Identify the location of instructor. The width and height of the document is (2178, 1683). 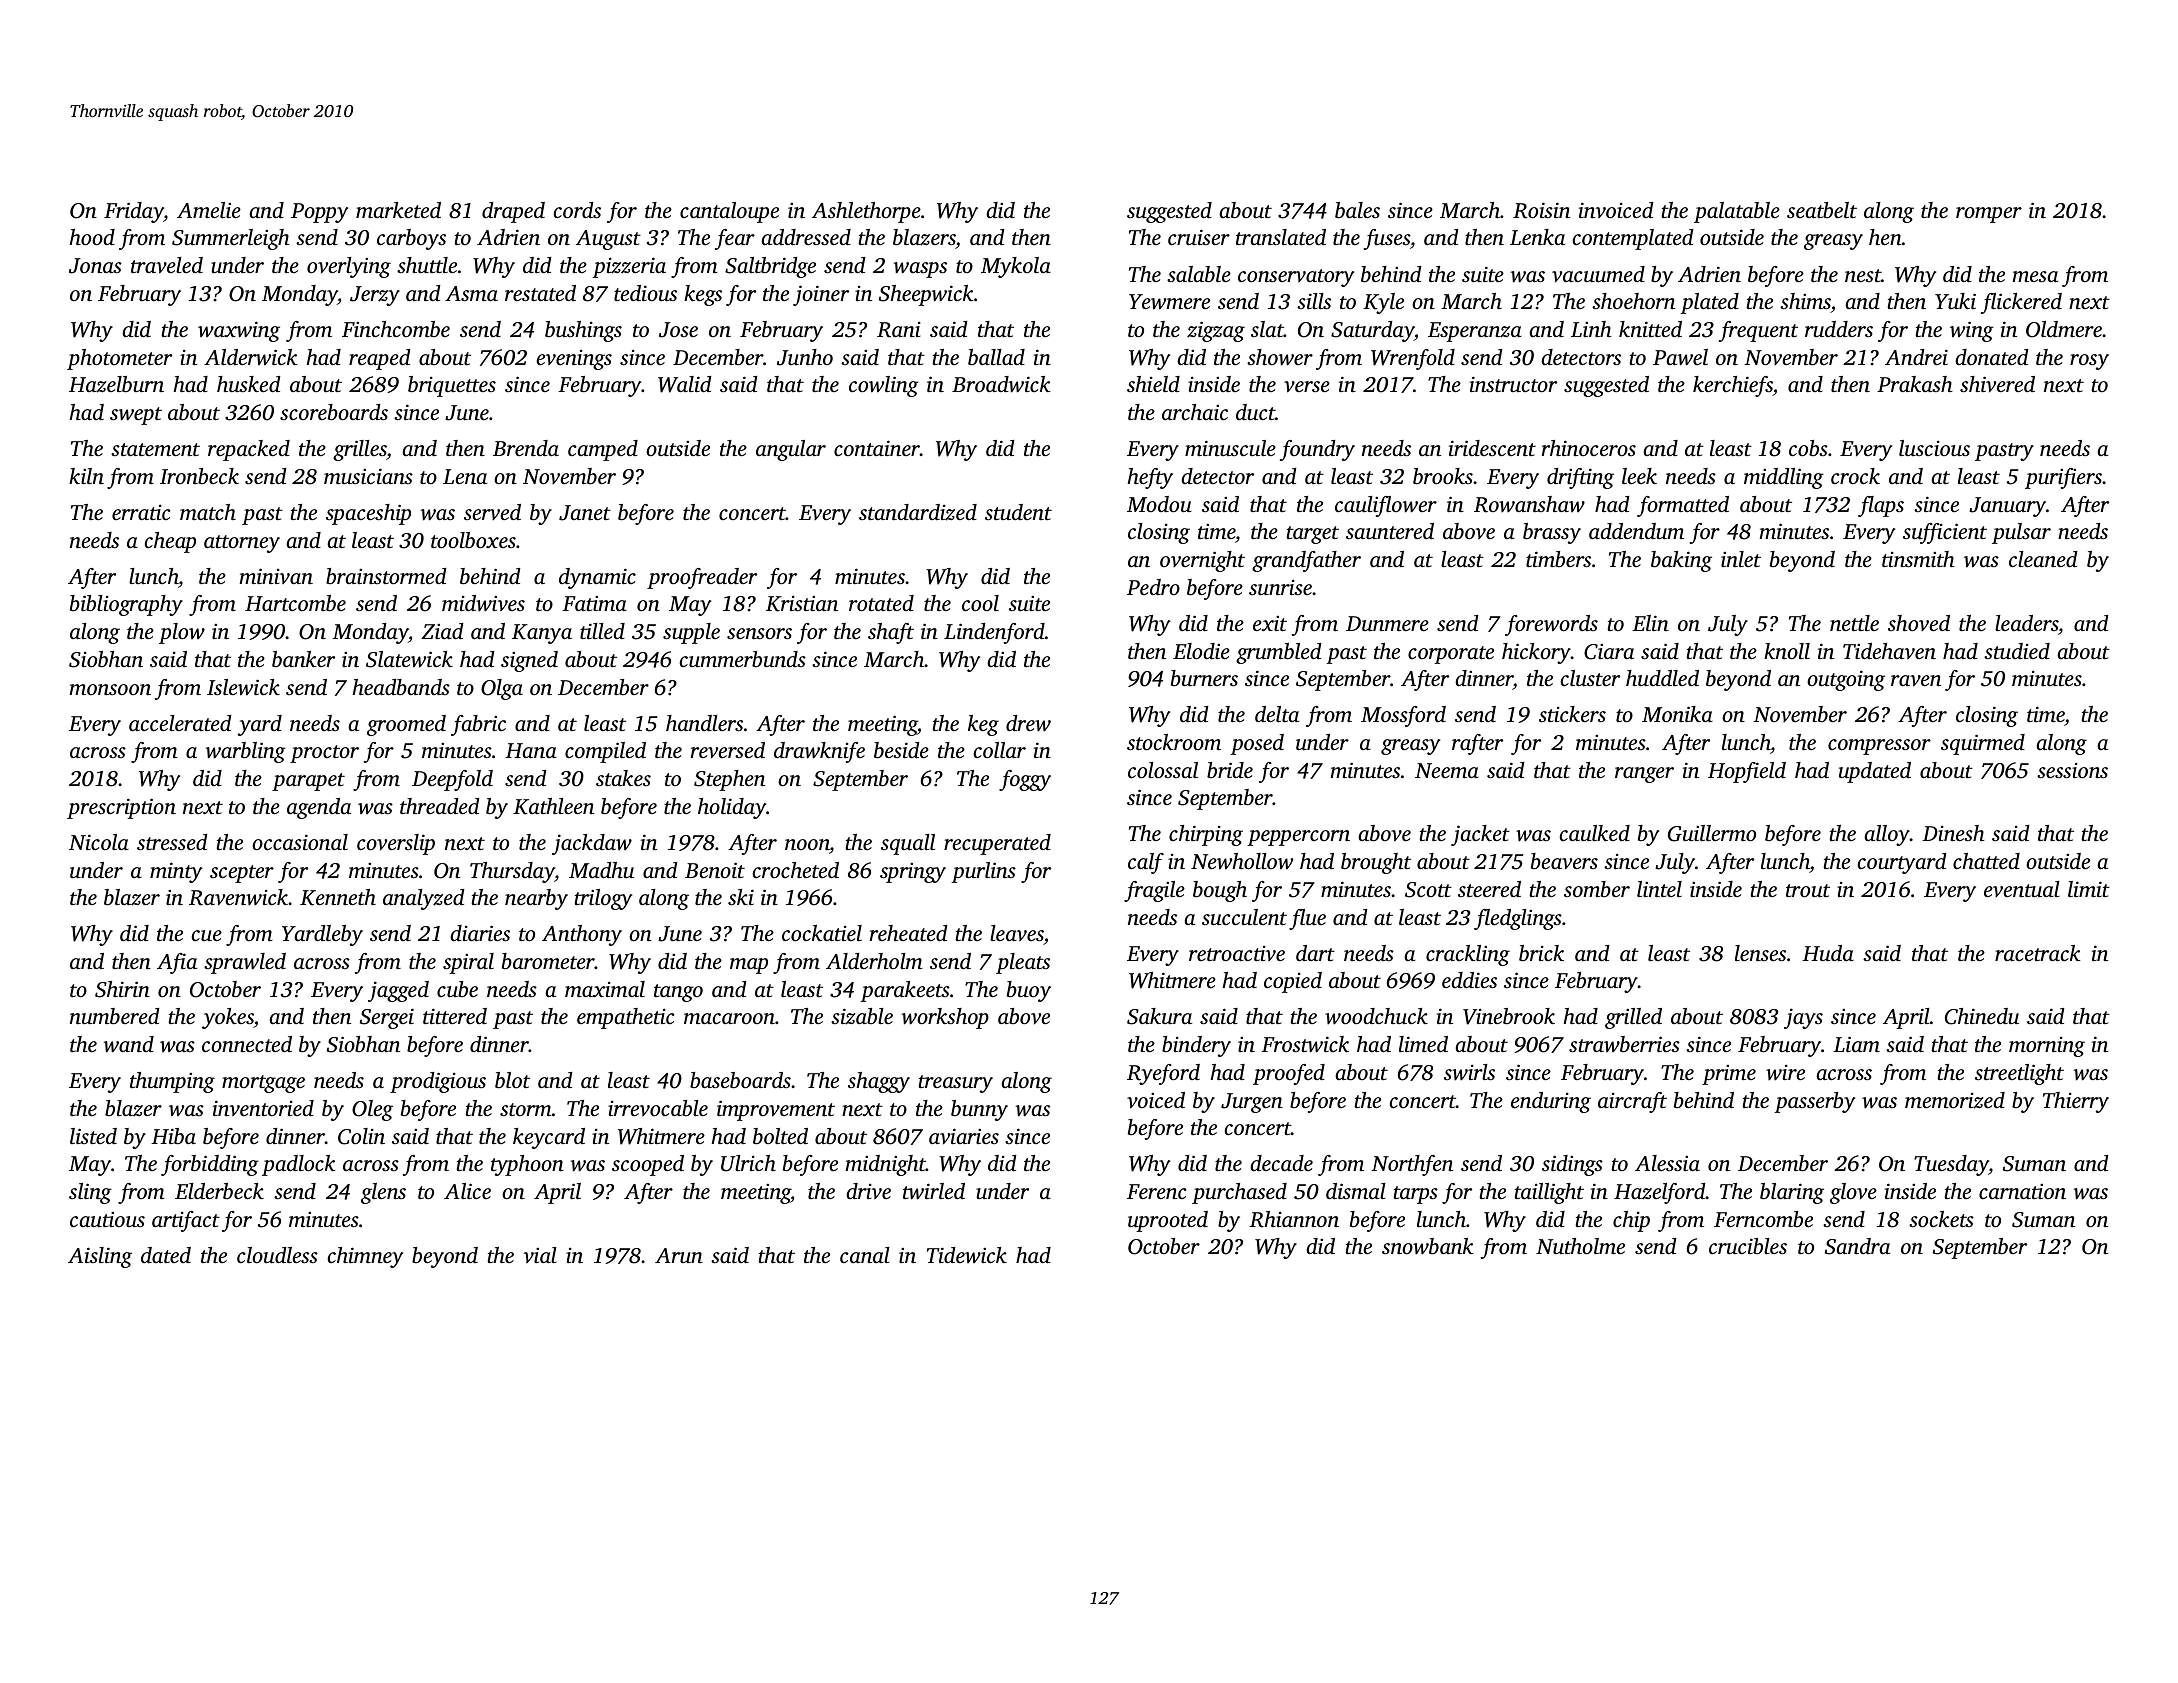
(1513, 384).
